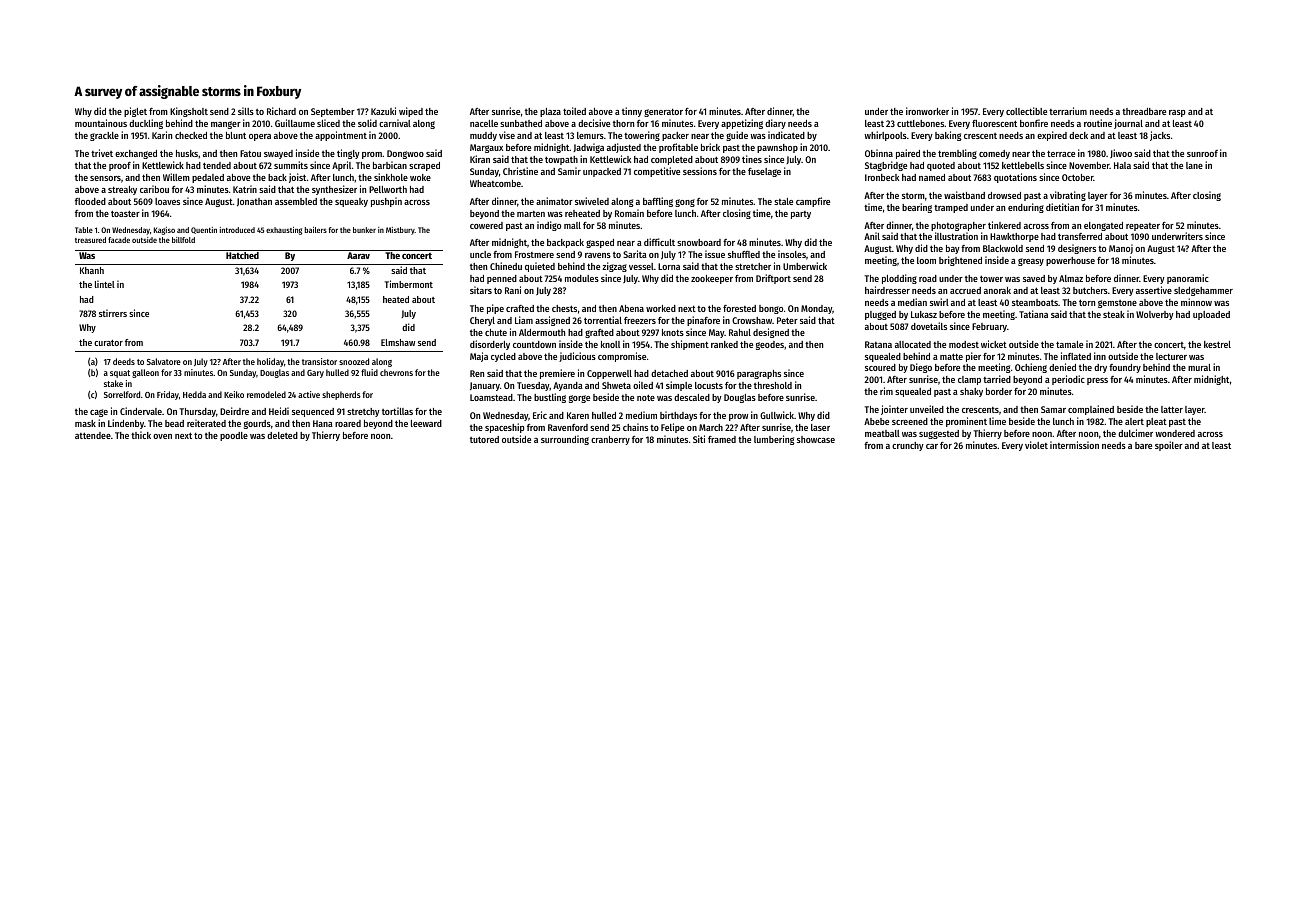  What do you see at coordinates (786, 135) in the screenshot?
I see `indicated` at bounding box center [786, 135].
